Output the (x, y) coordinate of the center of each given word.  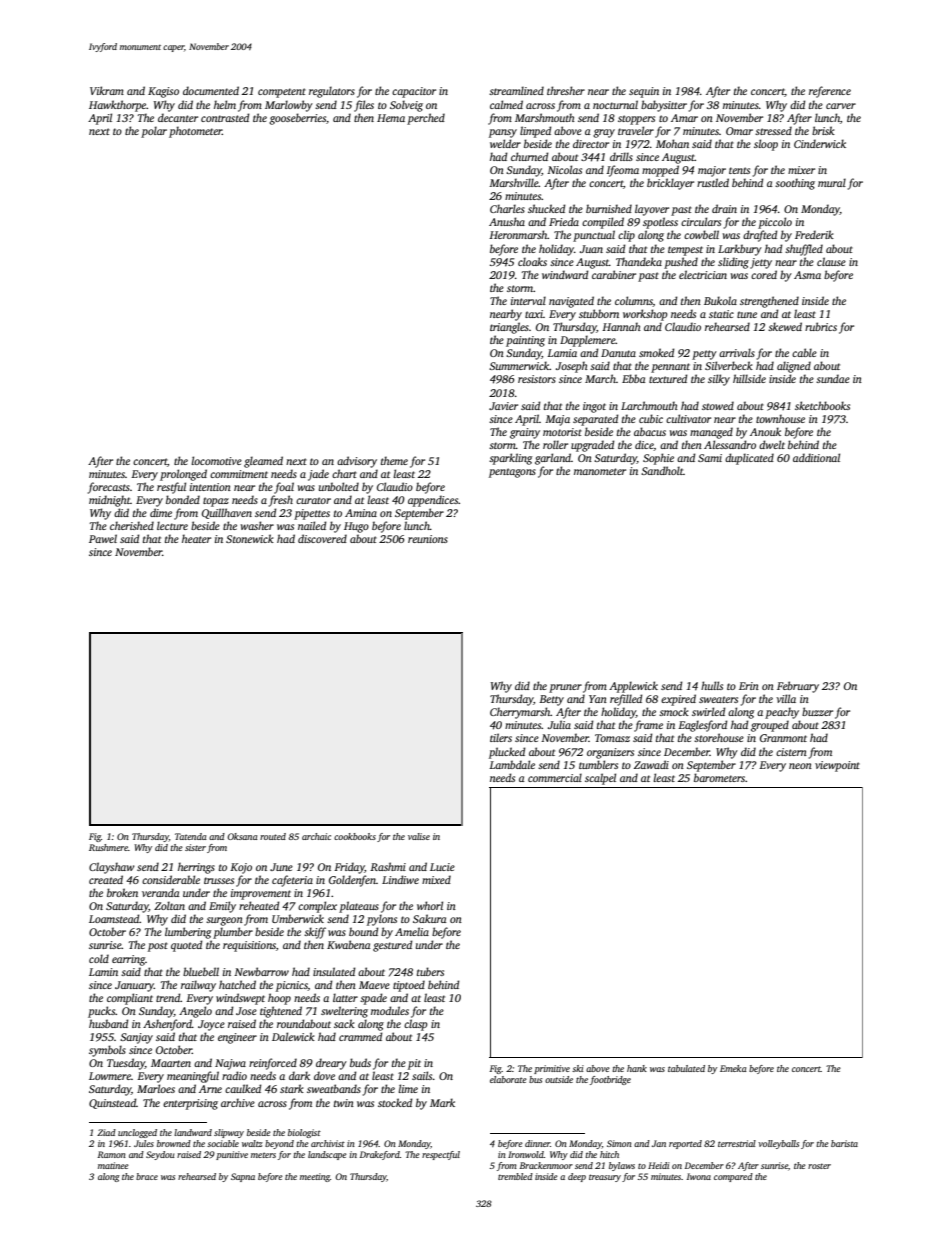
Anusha (507, 221)
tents (739, 170)
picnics (292, 986)
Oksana (242, 836)
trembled (515, 1176)
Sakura (430, 918)
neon (800, 766)
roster (819, 1166)
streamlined (516, 90)
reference (830, 92)
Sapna (243, 1177)
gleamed (263, 462)
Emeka (733, 1068)
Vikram (107, 90)
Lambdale (512, 764)
